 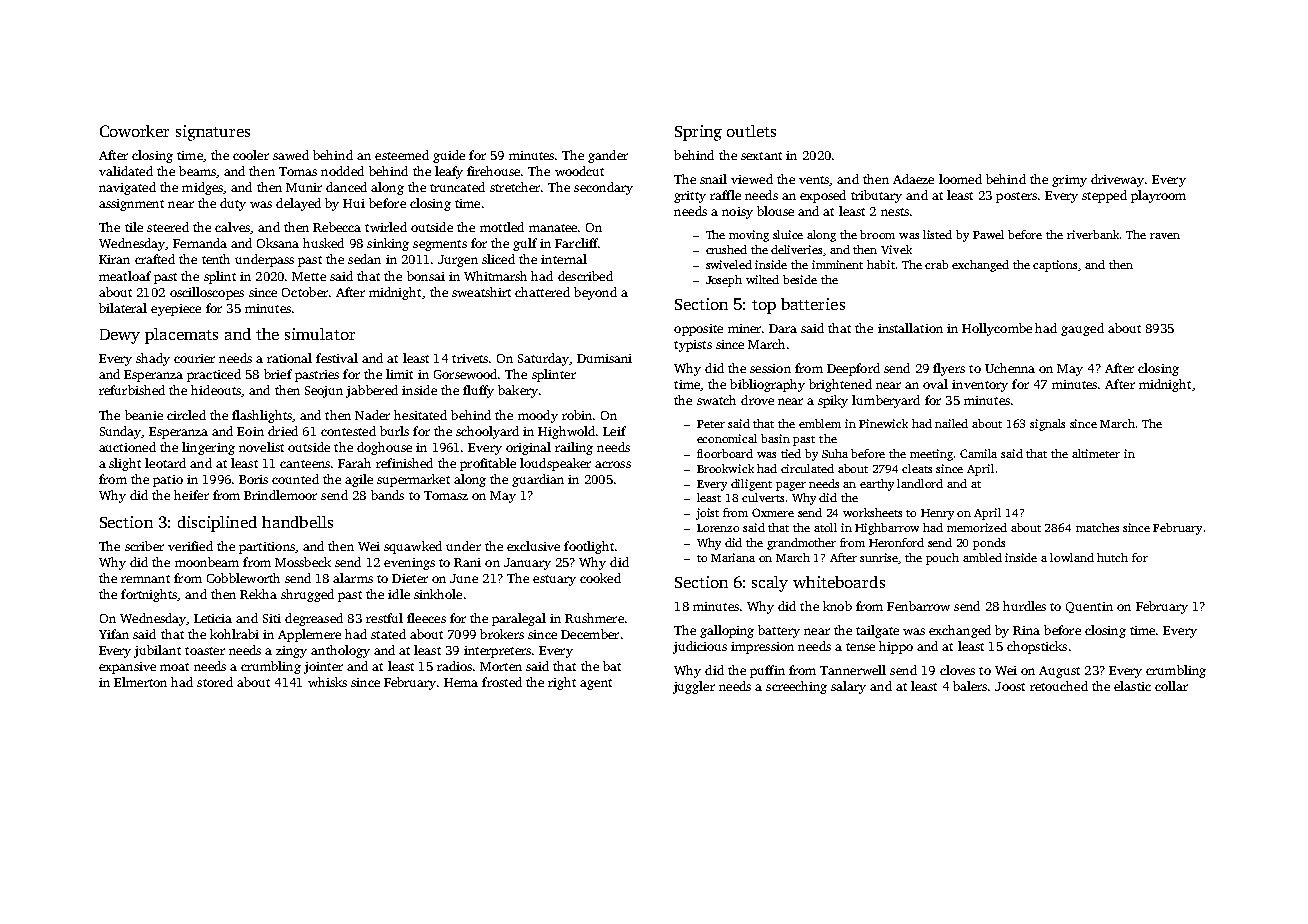 I want to click on captions, so click(x=1056, y=266).
